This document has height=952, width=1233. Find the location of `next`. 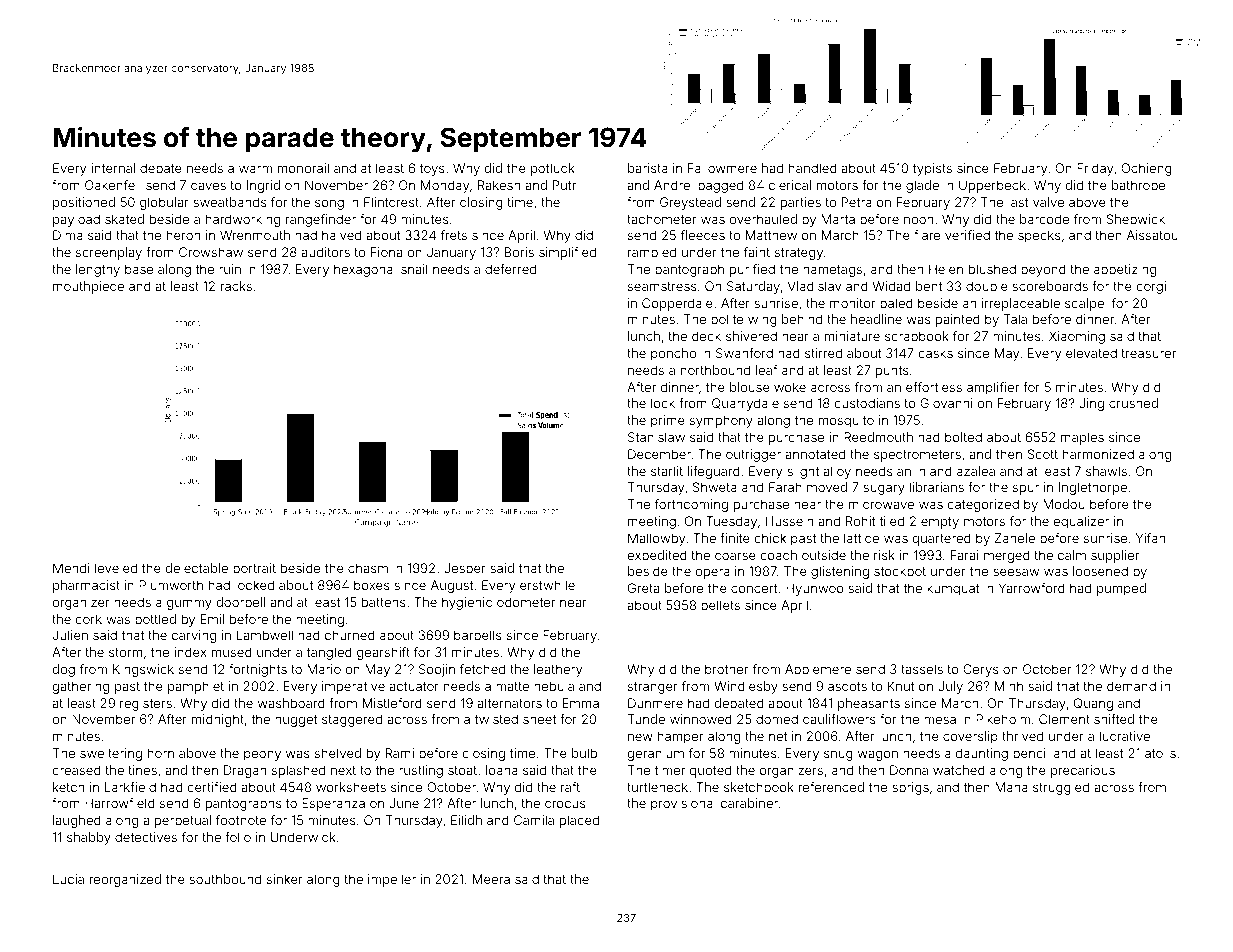

next is located at coordinates (343, 770).
